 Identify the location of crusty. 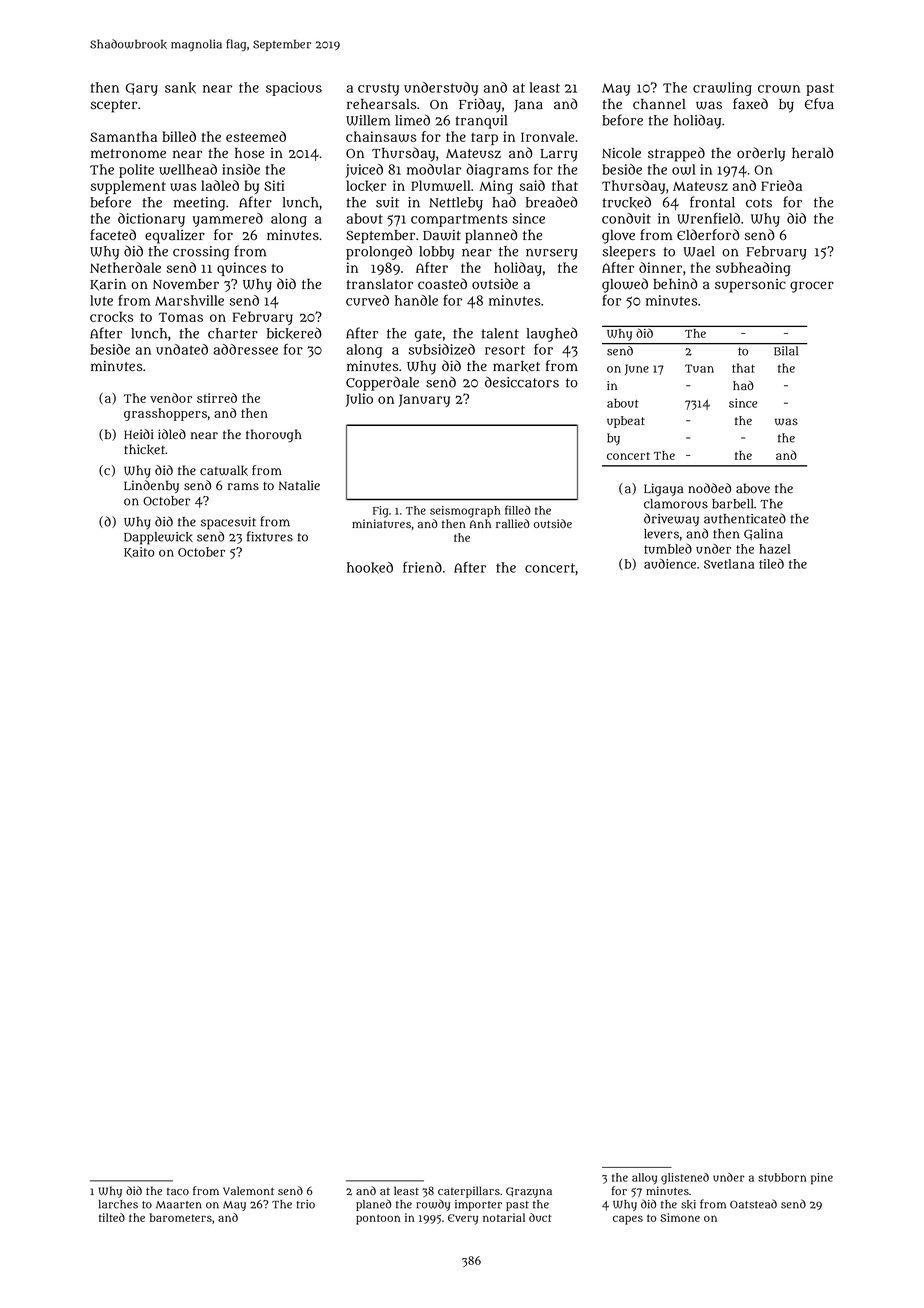
(378, 89).
